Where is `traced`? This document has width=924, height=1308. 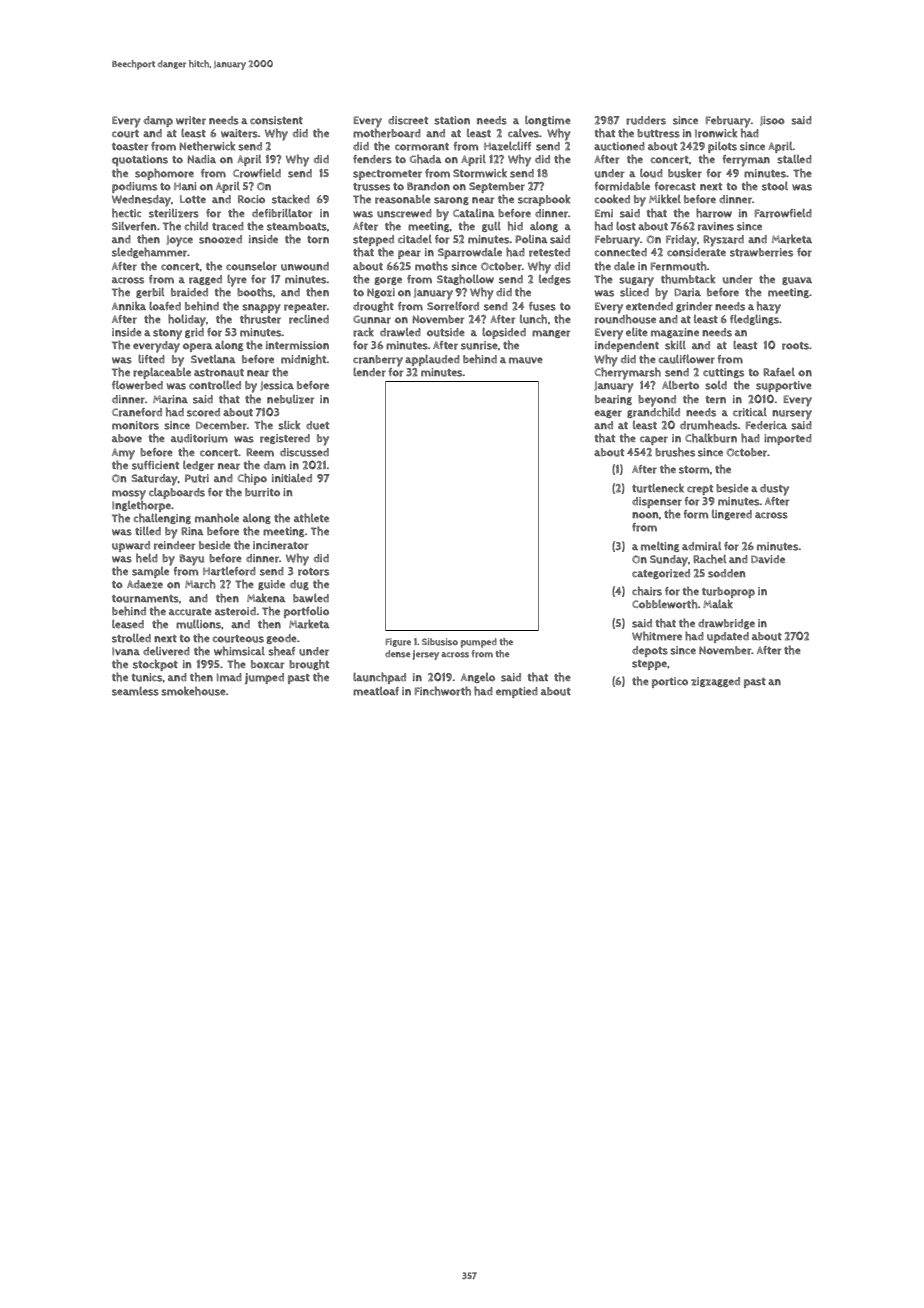 traced is located at coordinates (228, 226).
